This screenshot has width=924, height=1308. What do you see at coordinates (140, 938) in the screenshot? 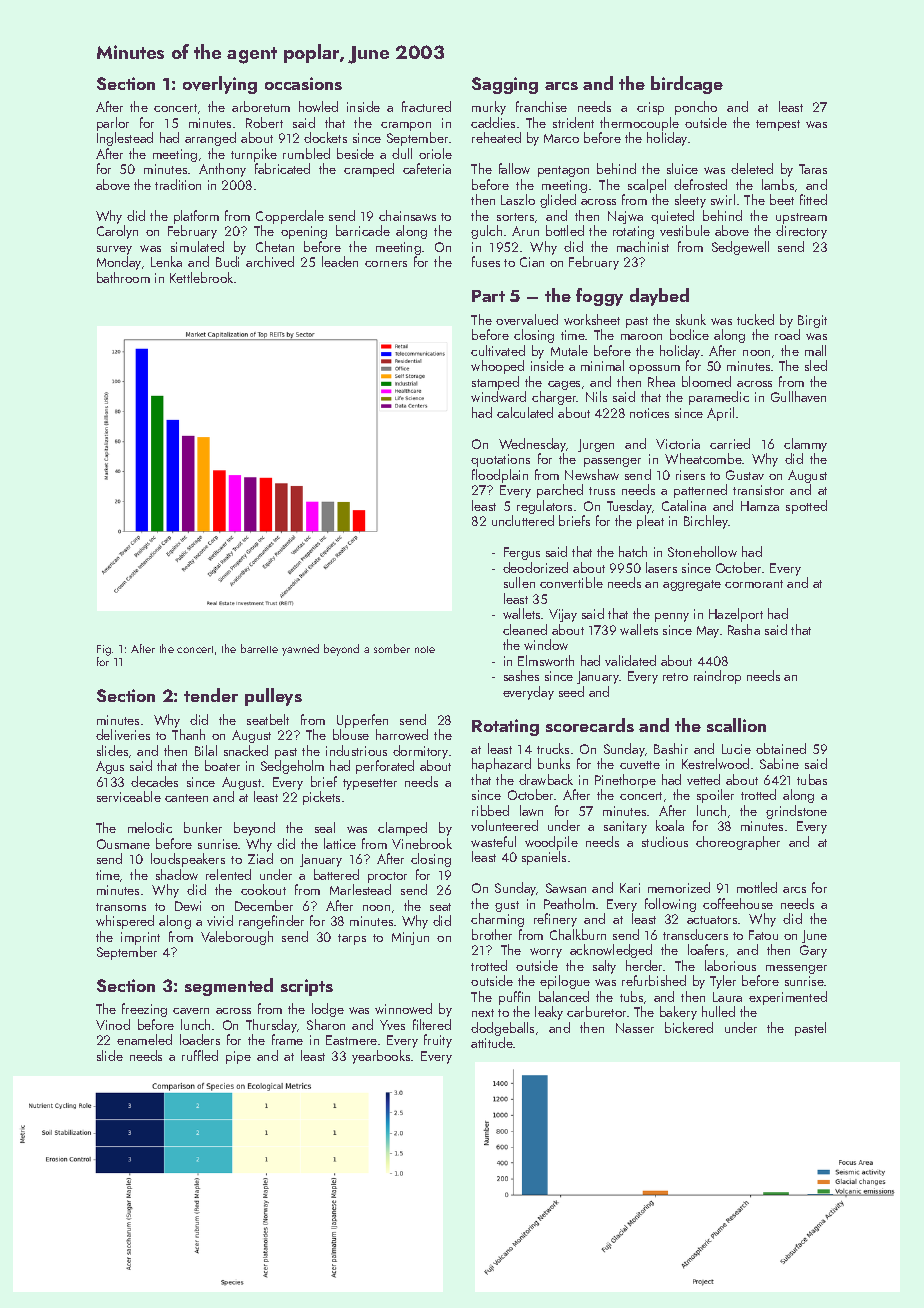
I see `imprint` at bounding box center [140, 938].
